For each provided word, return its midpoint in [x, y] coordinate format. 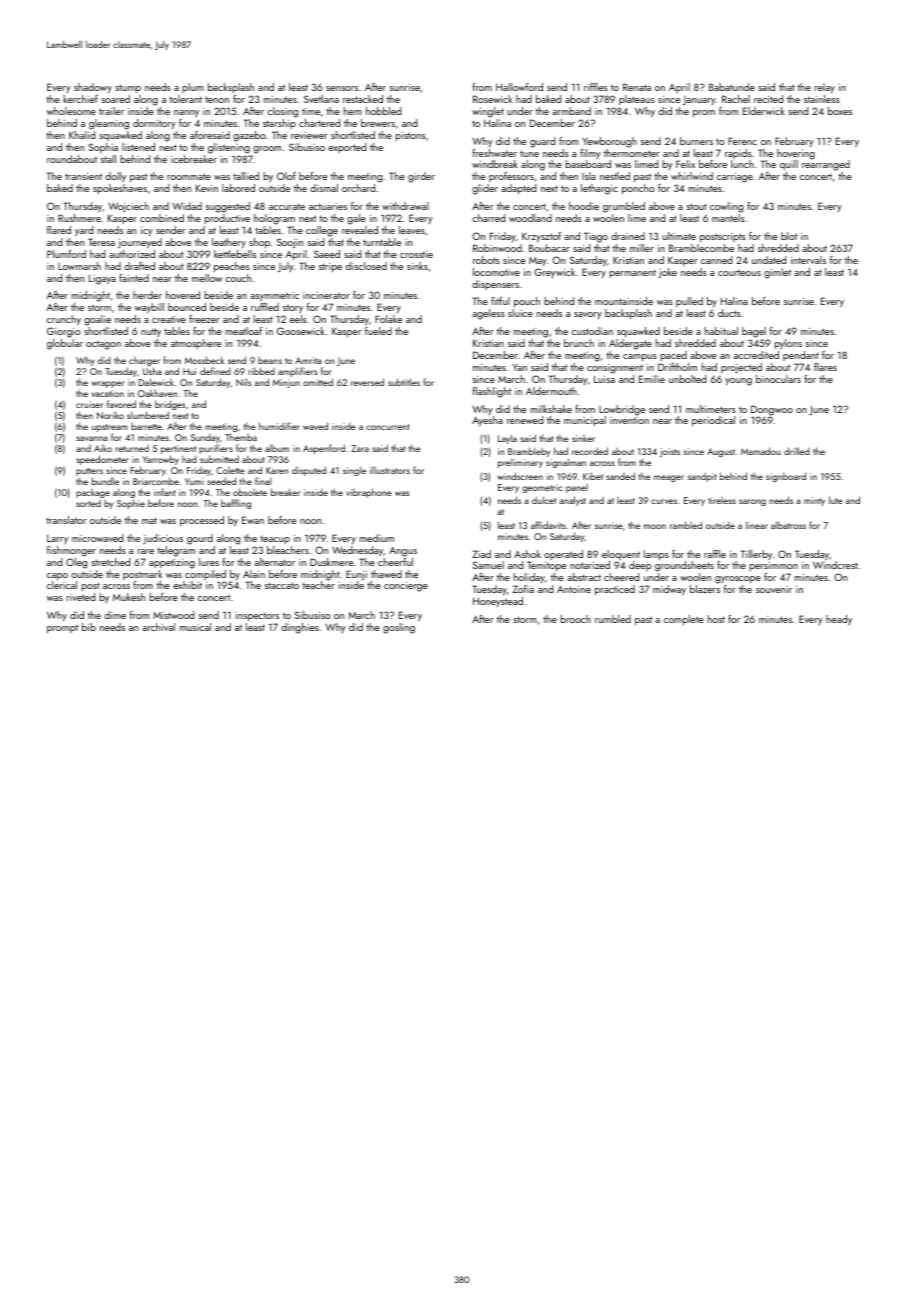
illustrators [390, 470]
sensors [342, 88]
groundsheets [684, 566]
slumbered [148, 415]
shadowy [93, 88]
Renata [637, 87]
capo [57, 576]
